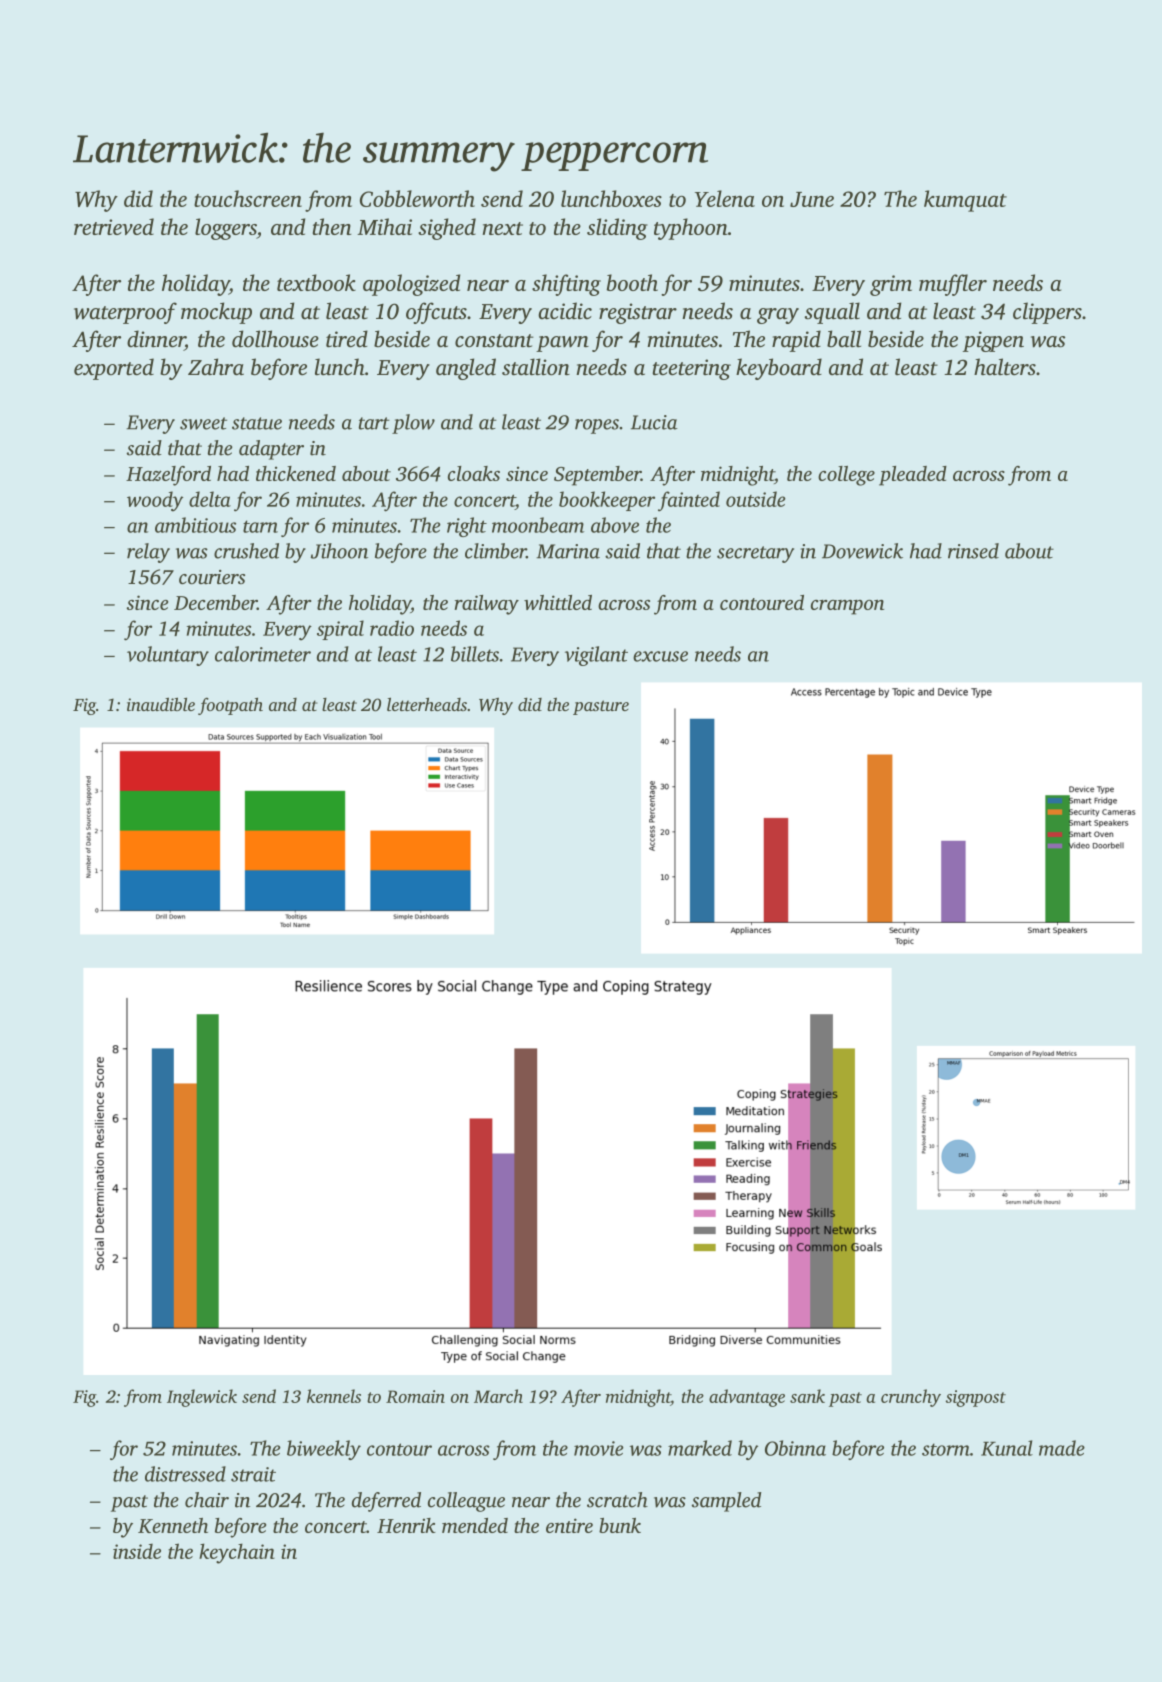 Image resolution: width=1162 pixels, height=1682 pixels. I want to click on Romain, so click(415, 1396).
